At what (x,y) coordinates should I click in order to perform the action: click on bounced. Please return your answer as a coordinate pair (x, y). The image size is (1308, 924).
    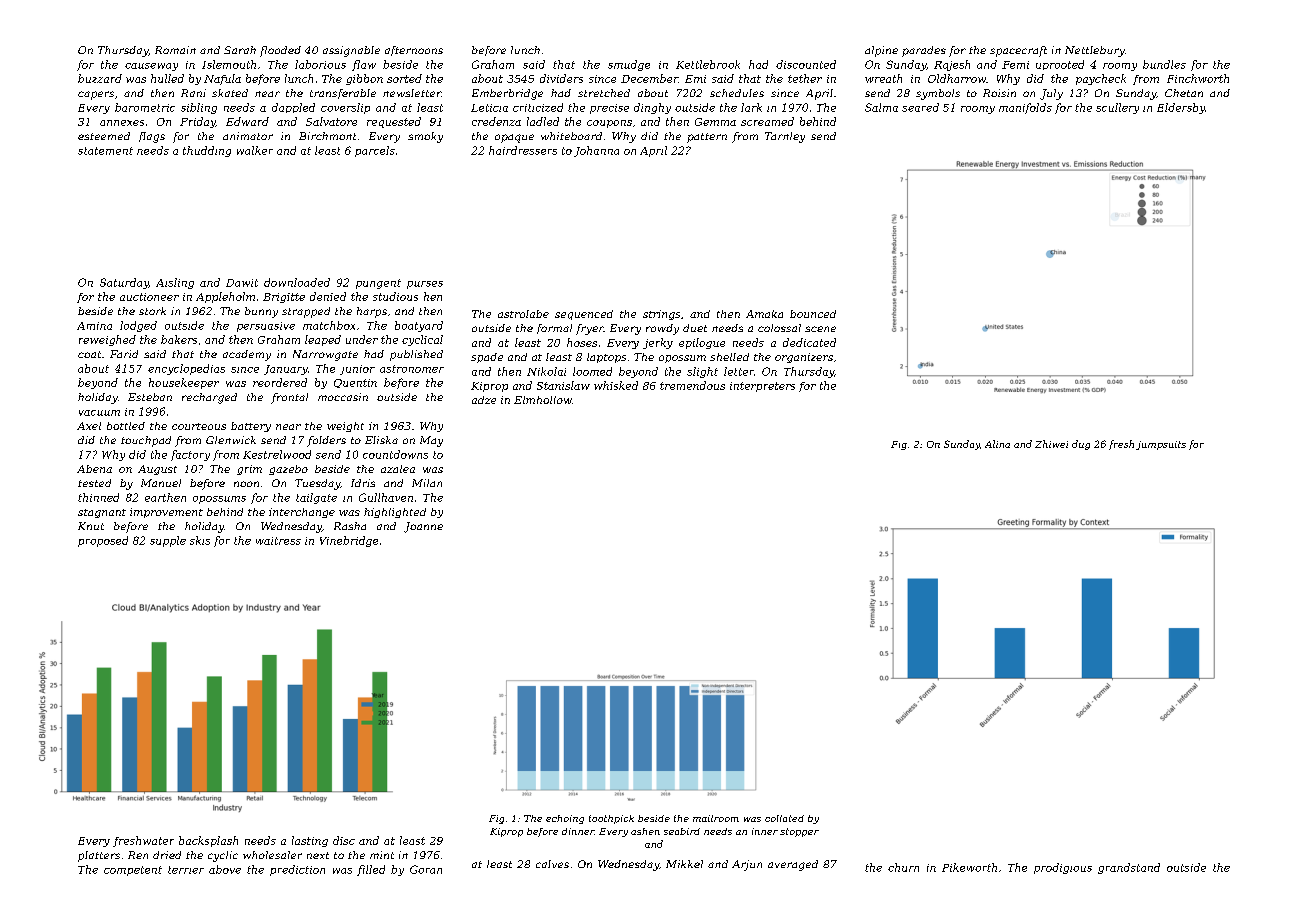
    Looking at the image, I should click on (813, 314).
